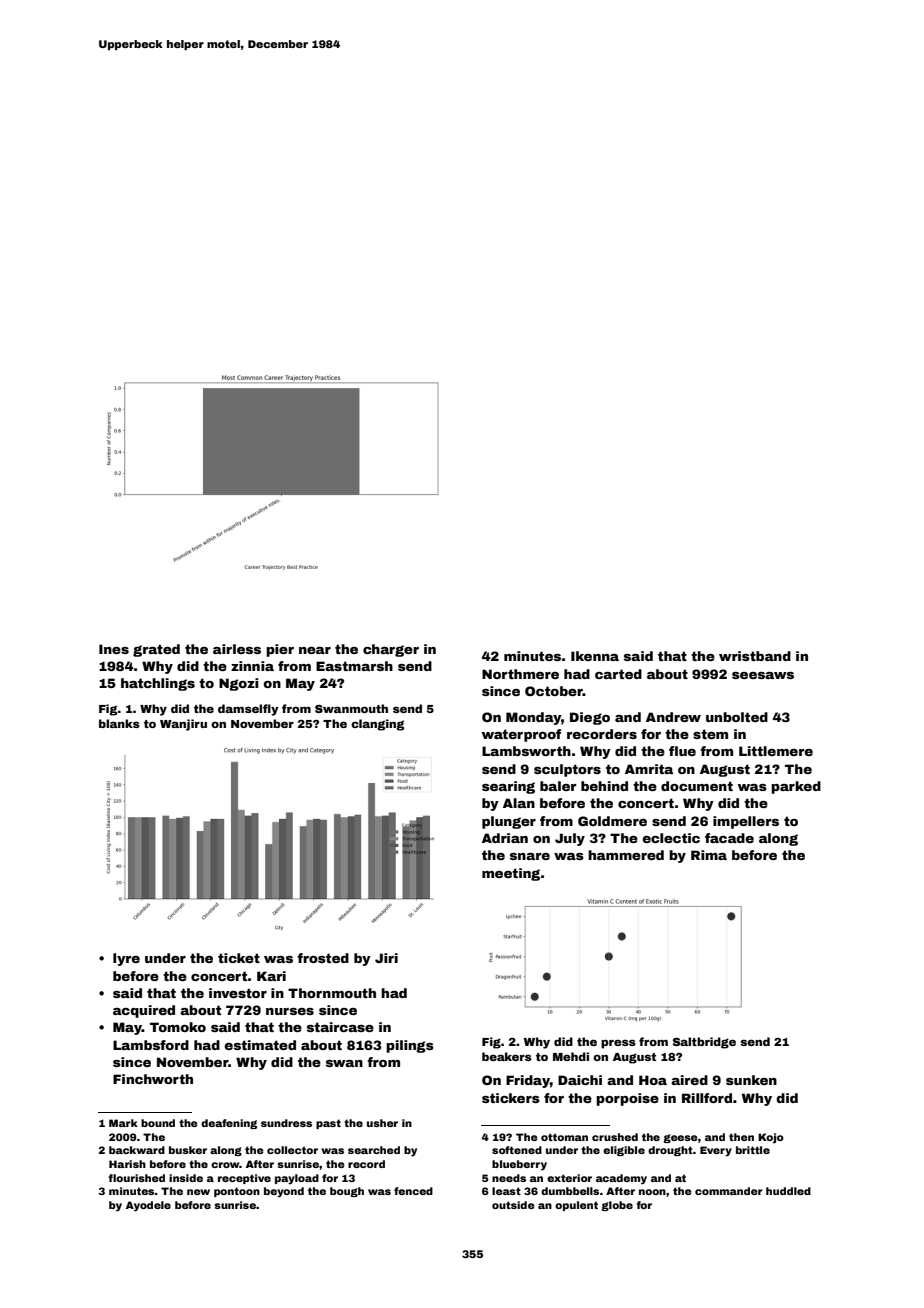  Describe the element at coordinates (158, 1123) in the screenshot. I see `bound` at that location.
